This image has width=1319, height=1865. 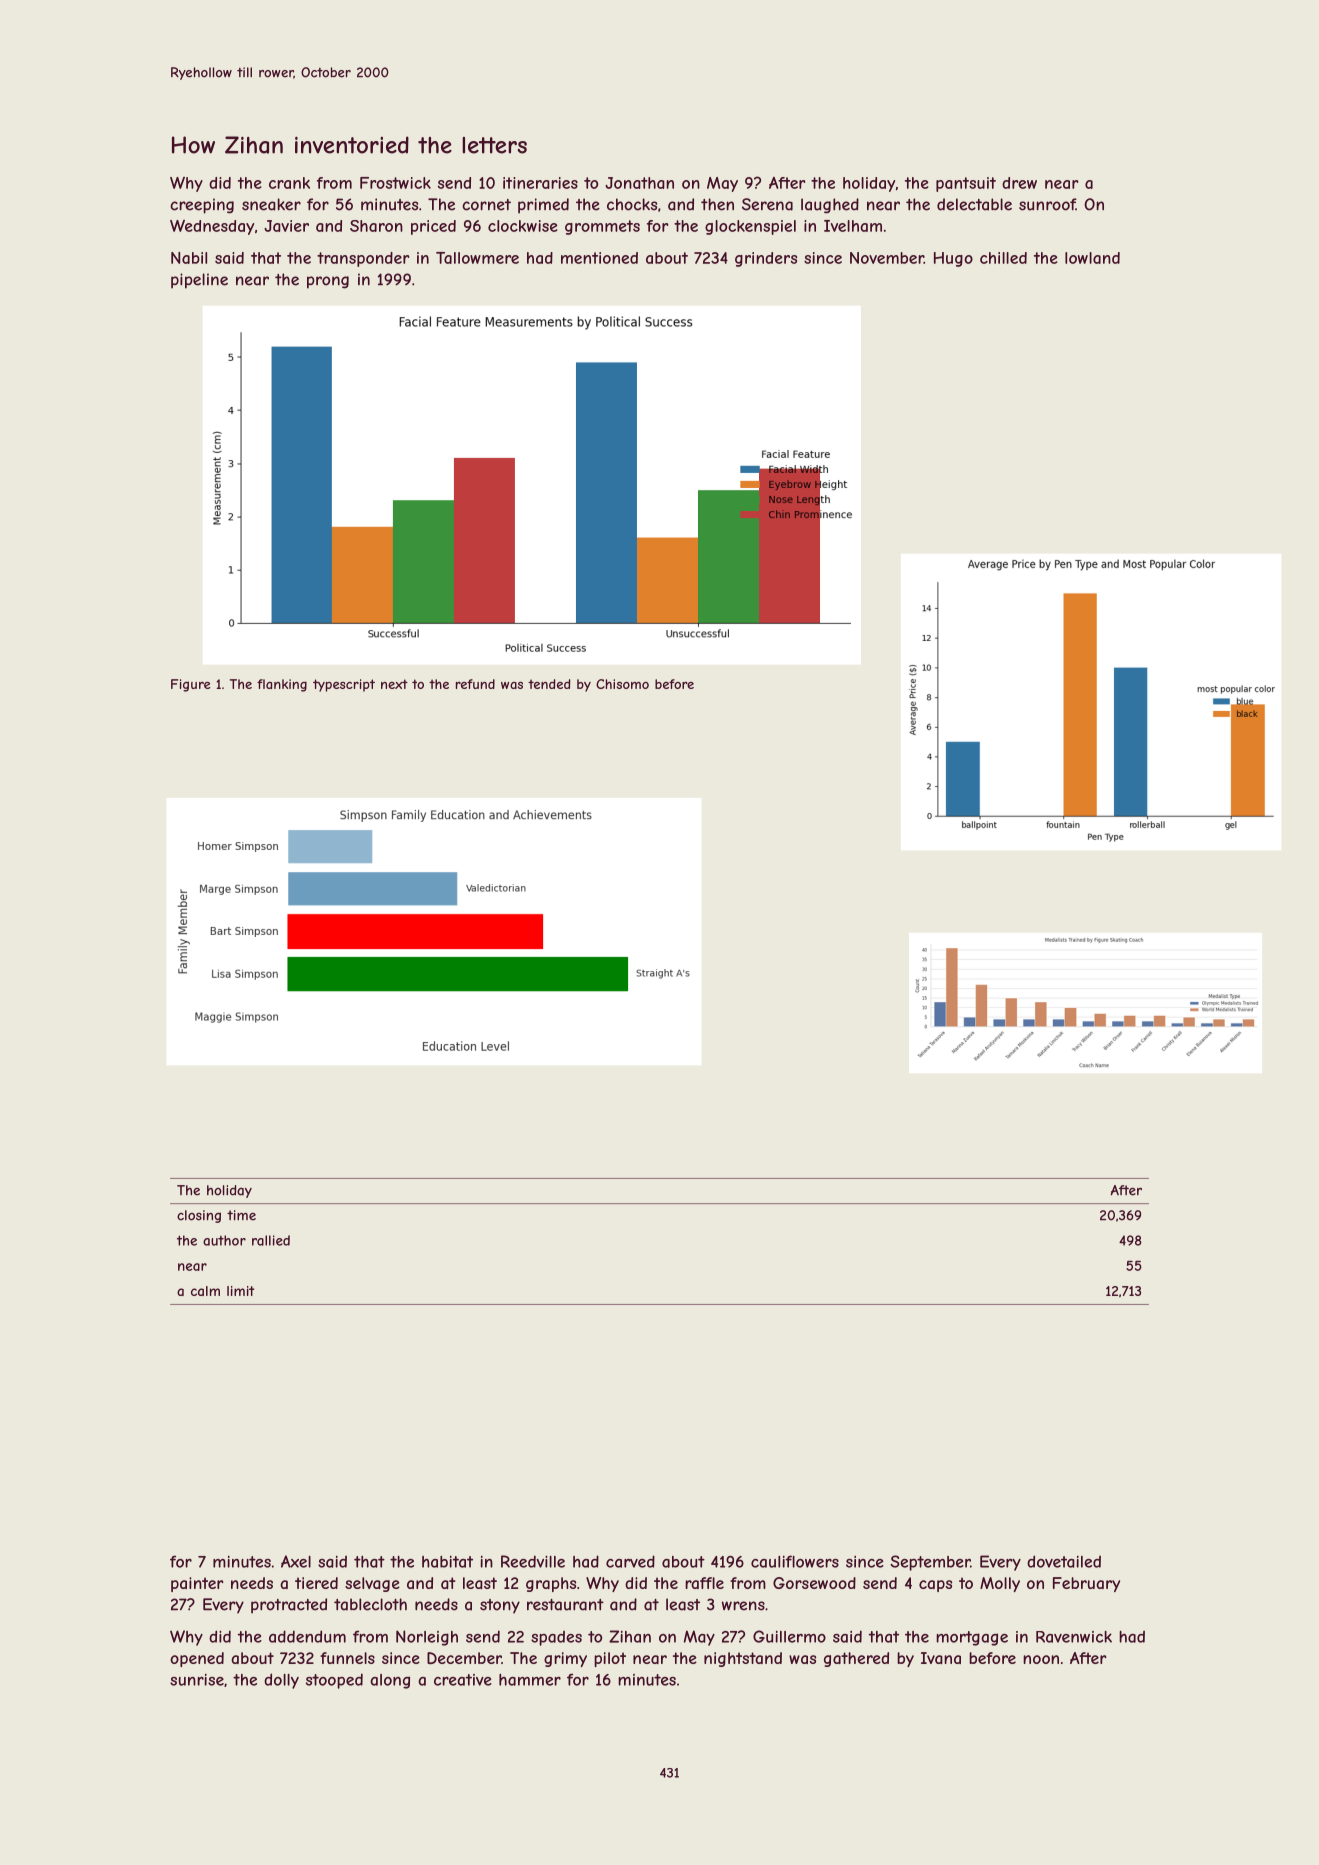 I want to click on pipeline, so click(x=199, y=281).
